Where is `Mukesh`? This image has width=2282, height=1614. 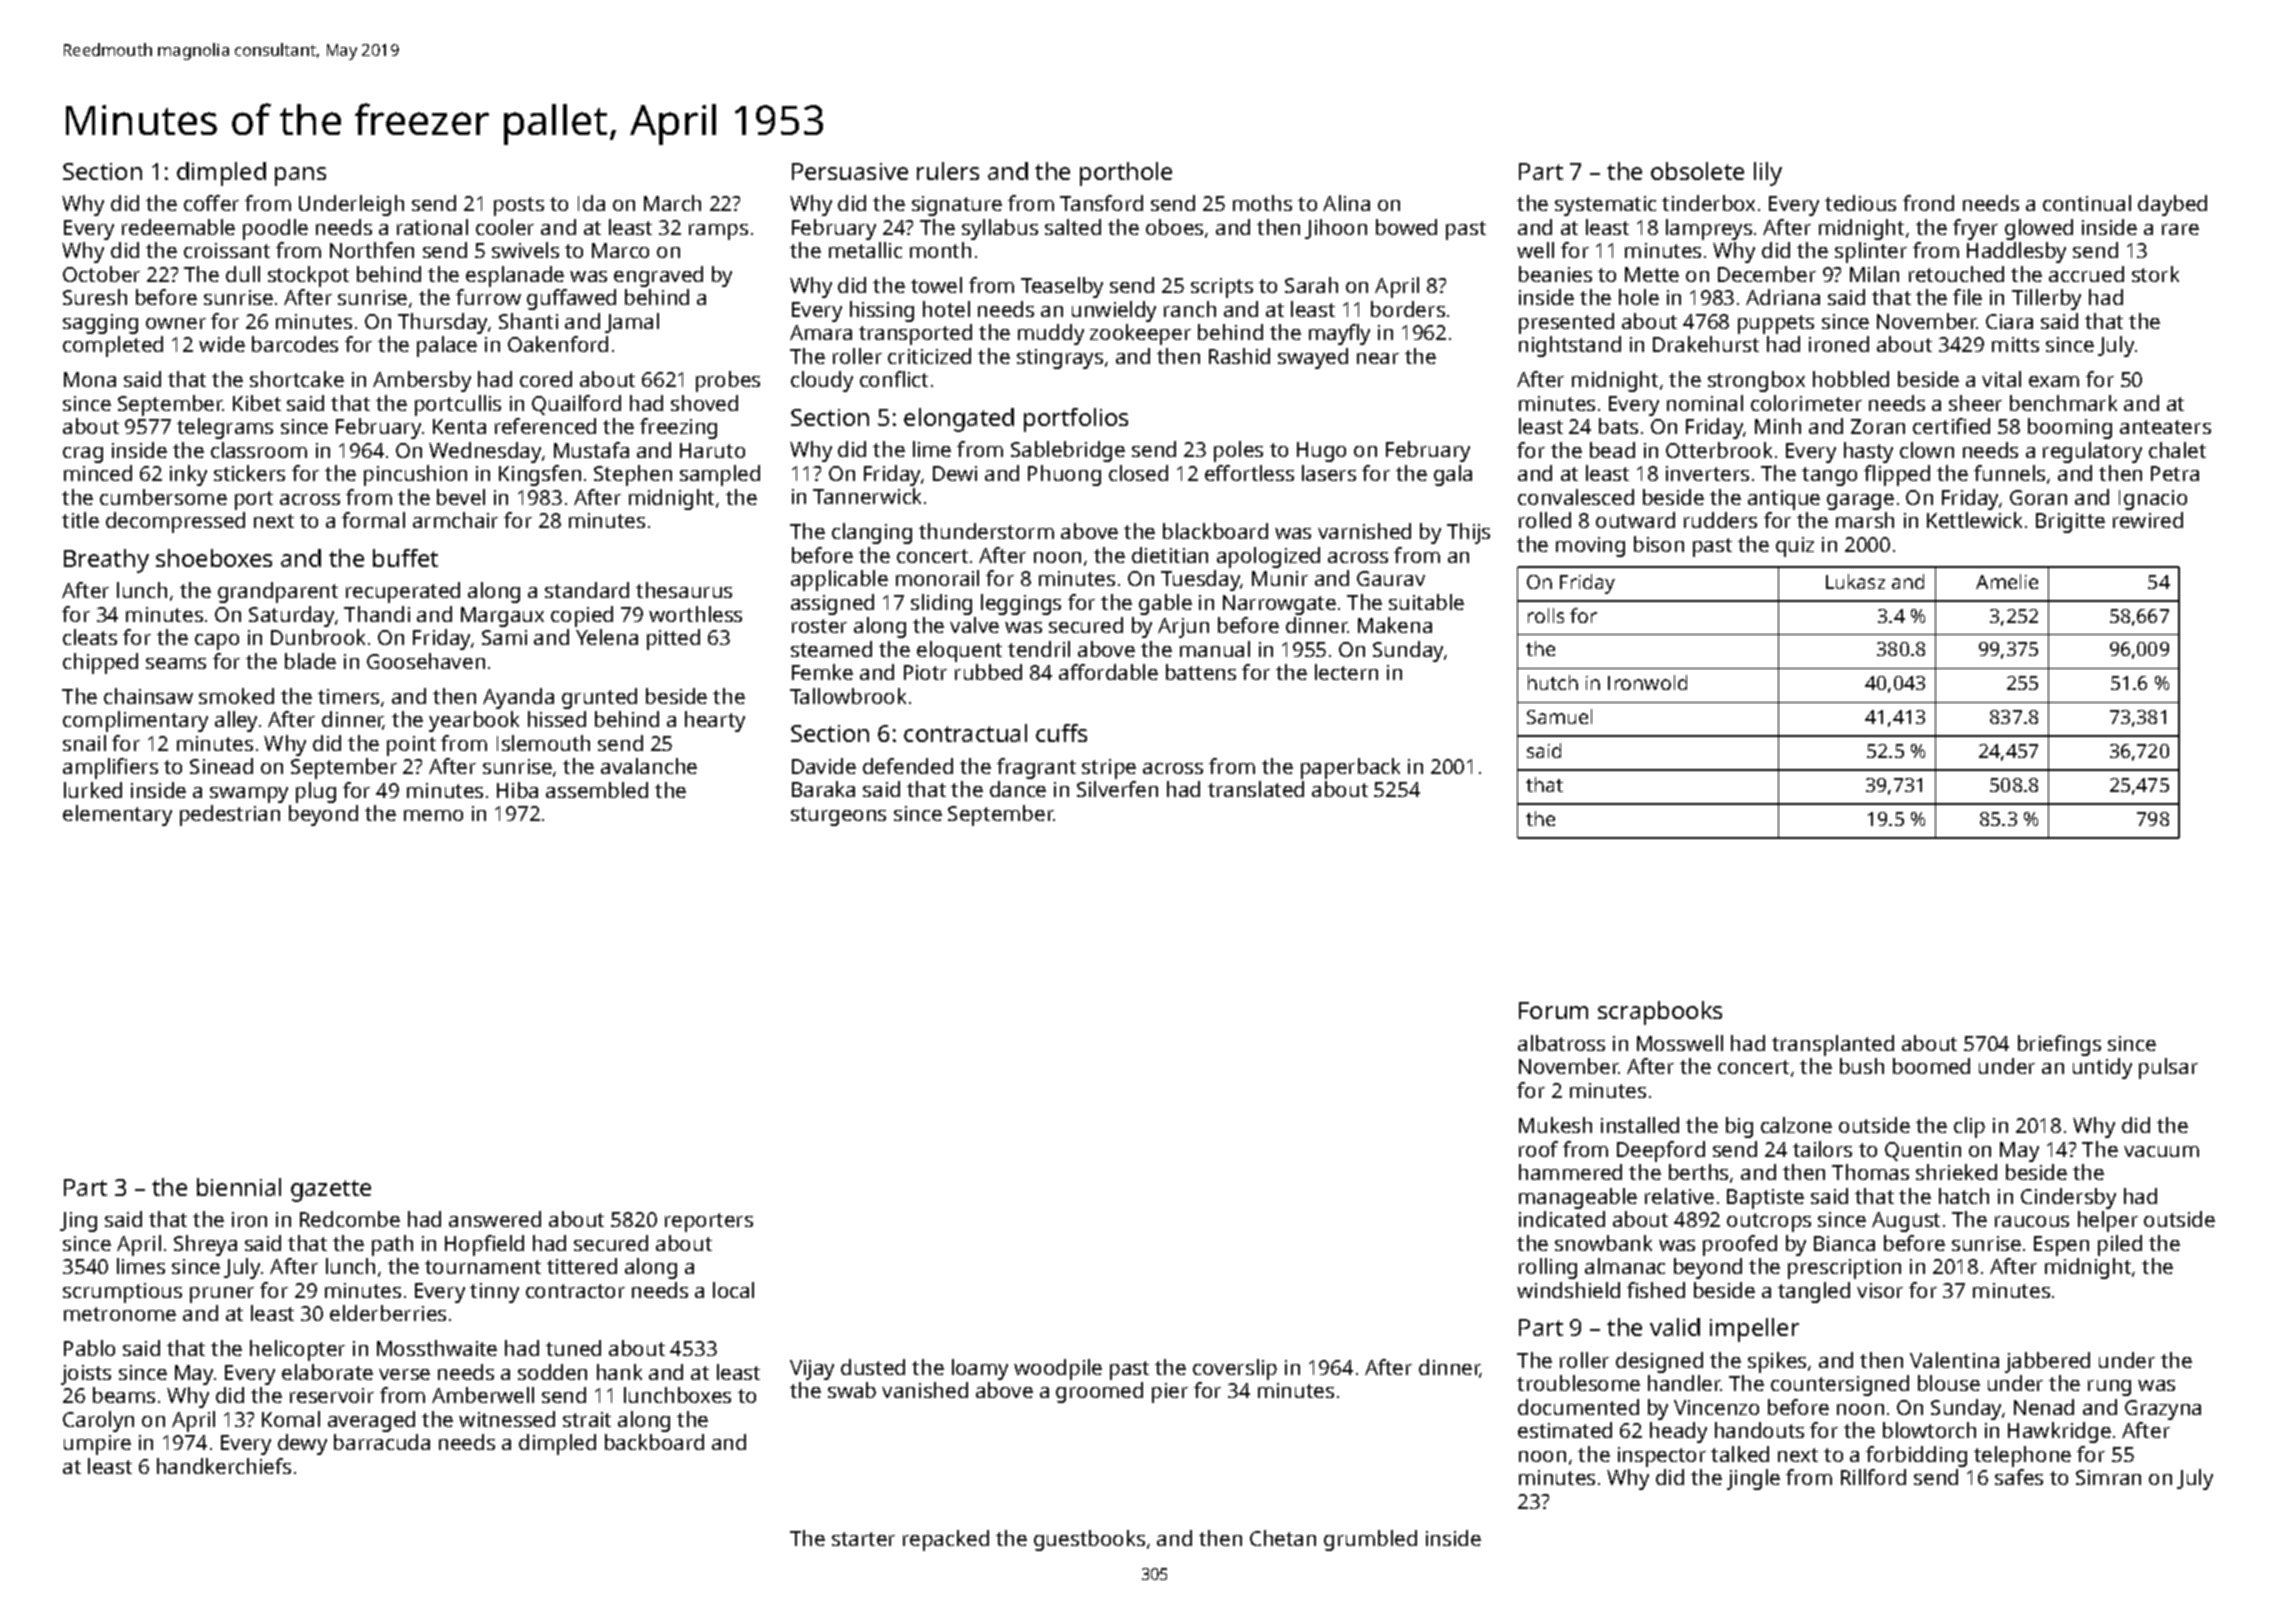 Mukesh is located at coordinates (1555, 1125).
